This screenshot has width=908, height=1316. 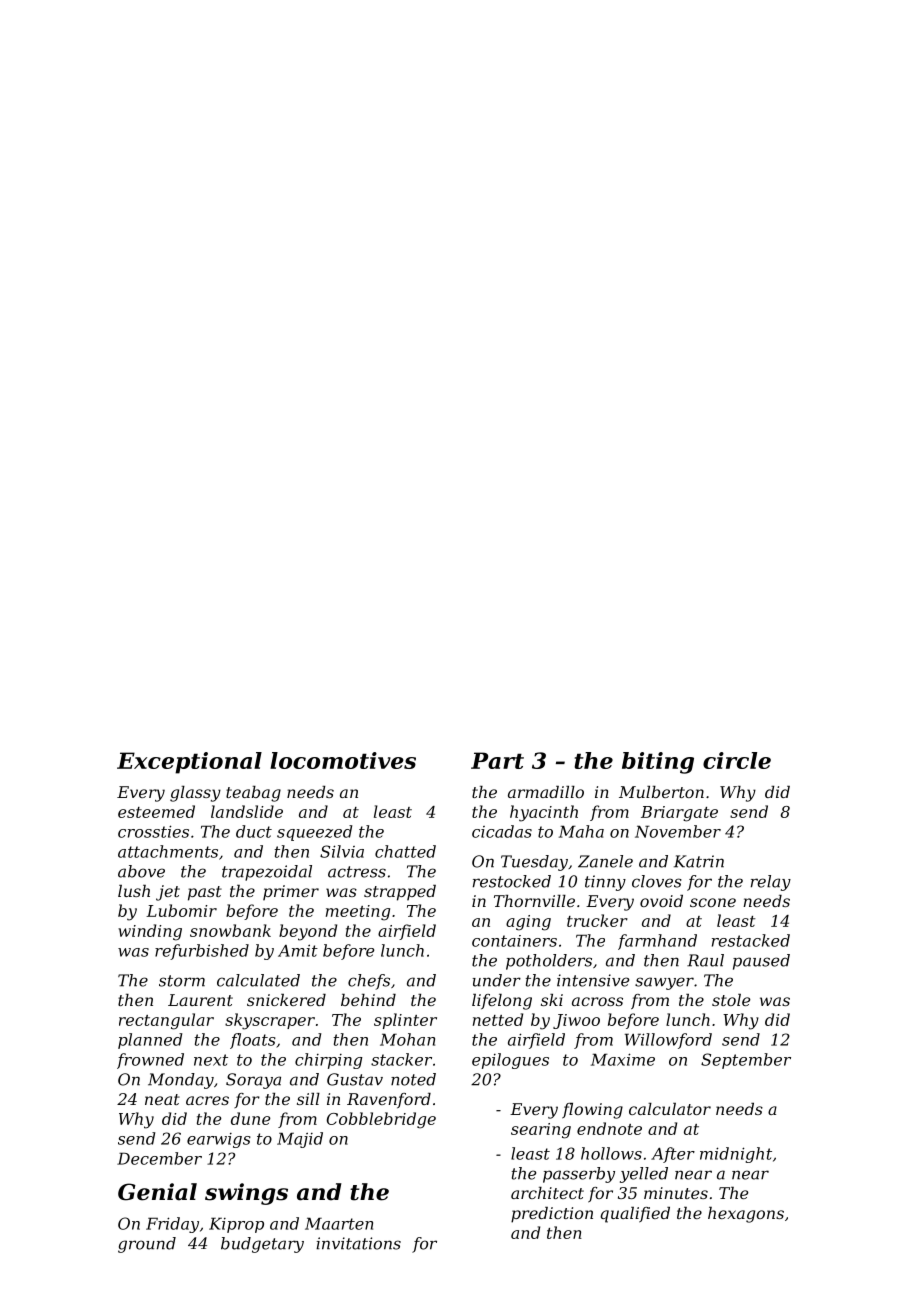 I want to click on meeting, so click(x=358, y=913).
